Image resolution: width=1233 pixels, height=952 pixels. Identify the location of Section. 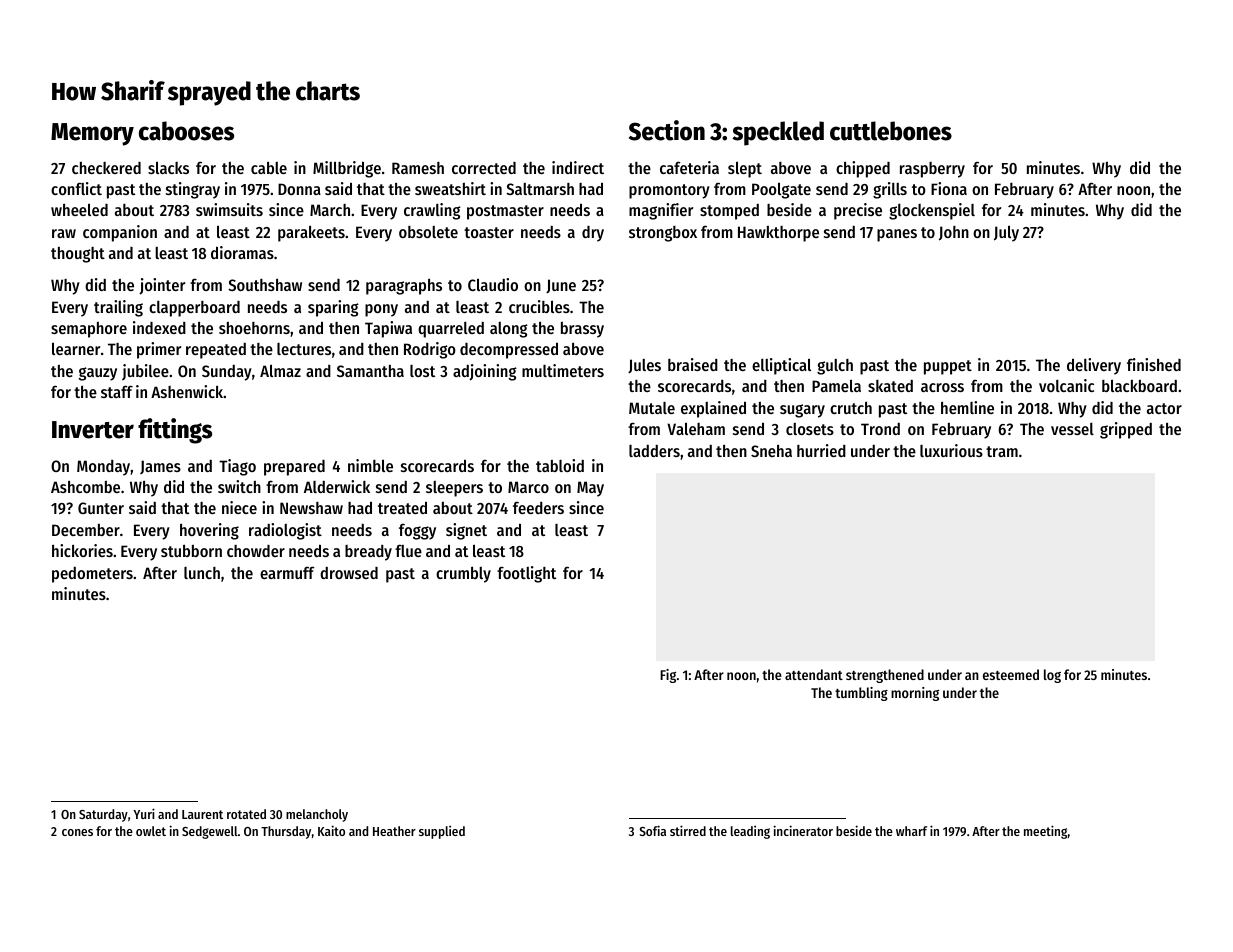
(667, 130).
